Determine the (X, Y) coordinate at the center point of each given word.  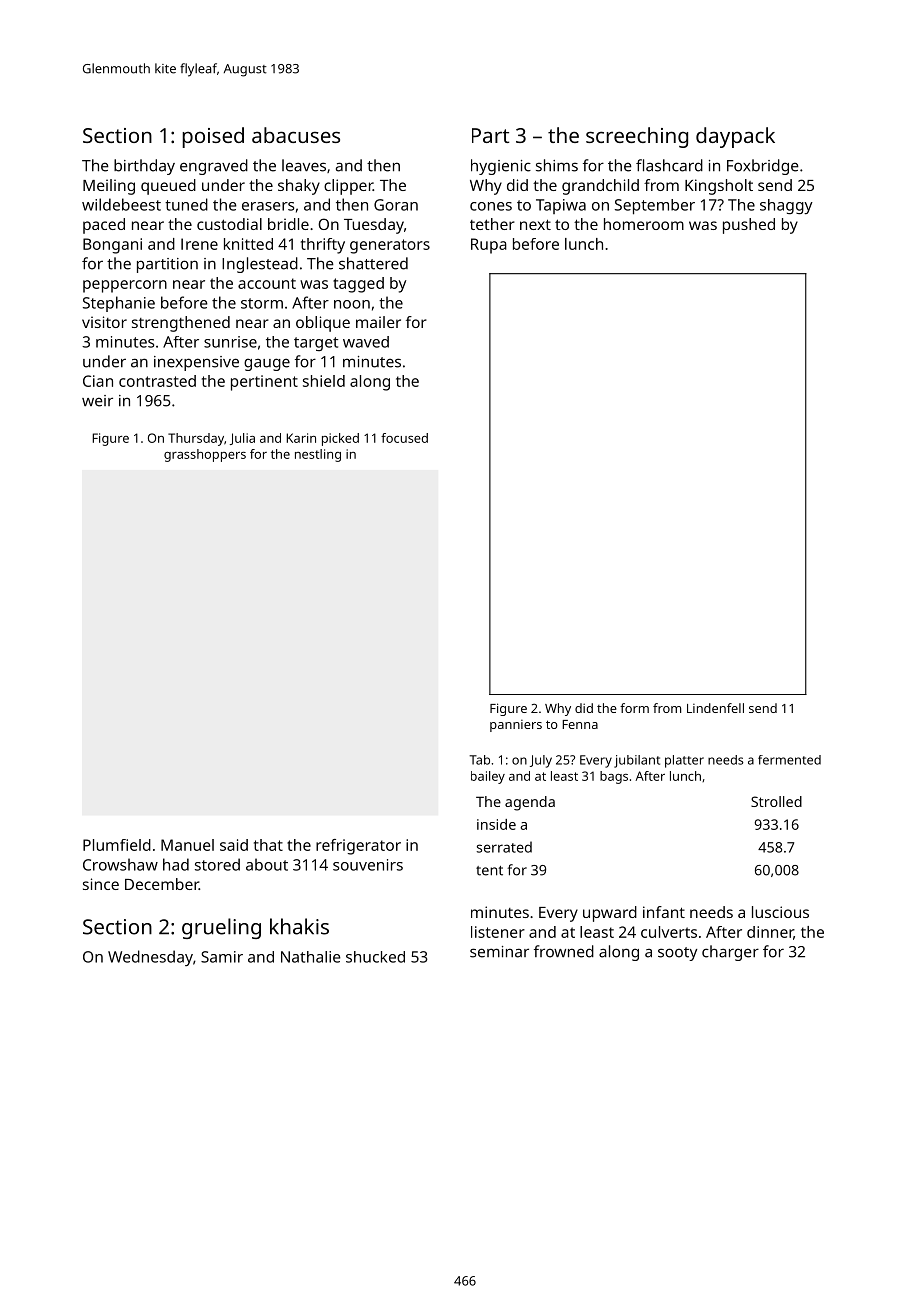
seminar (499, 952)
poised (213, 137)
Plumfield (117, 845)
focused (404, 438)
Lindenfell (715, 708)
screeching (637, 137)
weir (97, 401)
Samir (222, 957)
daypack (735, 137)
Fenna (580, 724)
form (634, 708)
